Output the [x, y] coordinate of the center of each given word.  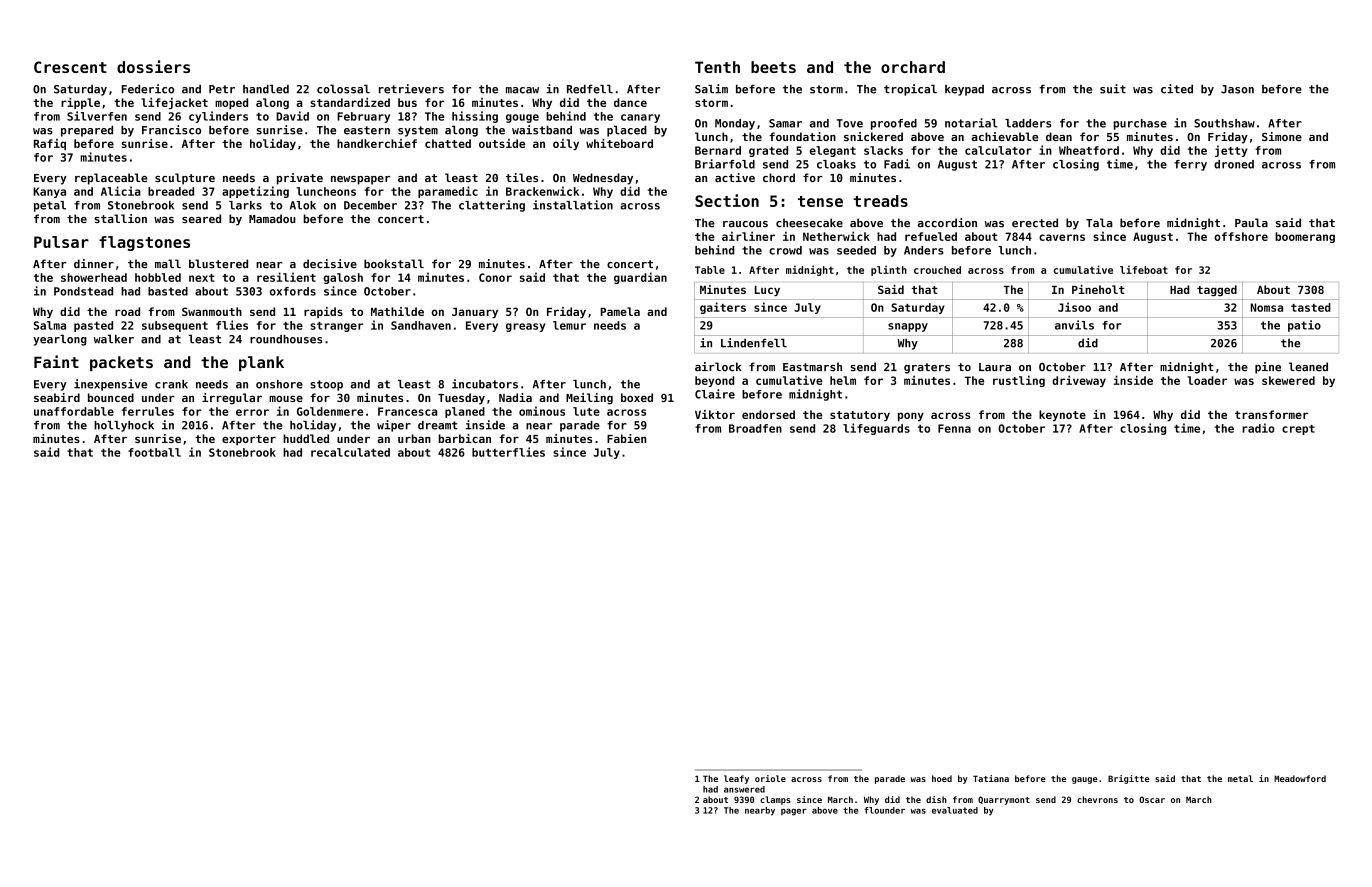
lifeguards [876, 429]
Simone [1282, 136]
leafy [736, 779]
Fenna [954, 428]
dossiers [153, 66]
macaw [522, 90]
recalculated [350, 452]
